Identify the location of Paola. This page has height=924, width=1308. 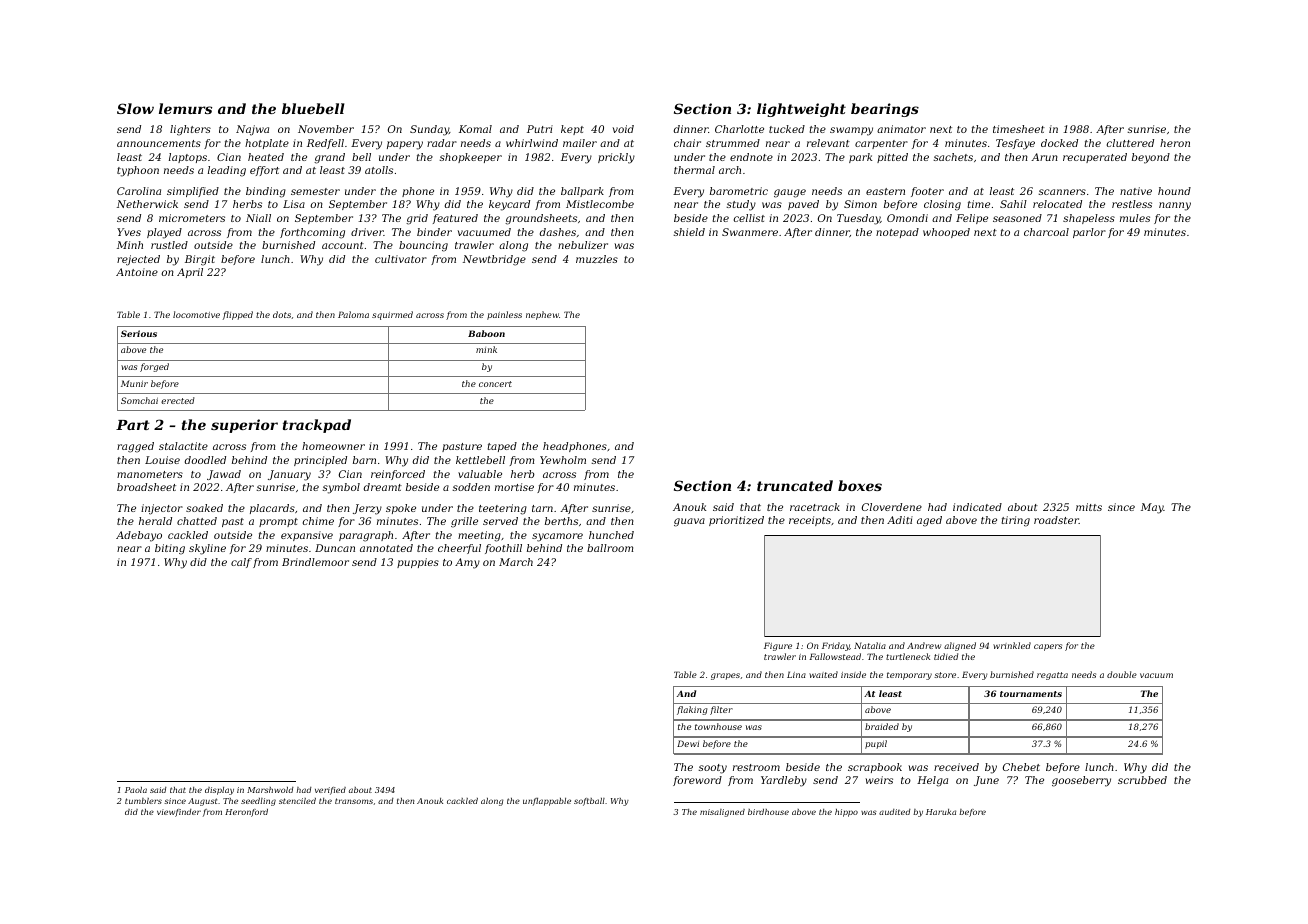
(136, 790).
